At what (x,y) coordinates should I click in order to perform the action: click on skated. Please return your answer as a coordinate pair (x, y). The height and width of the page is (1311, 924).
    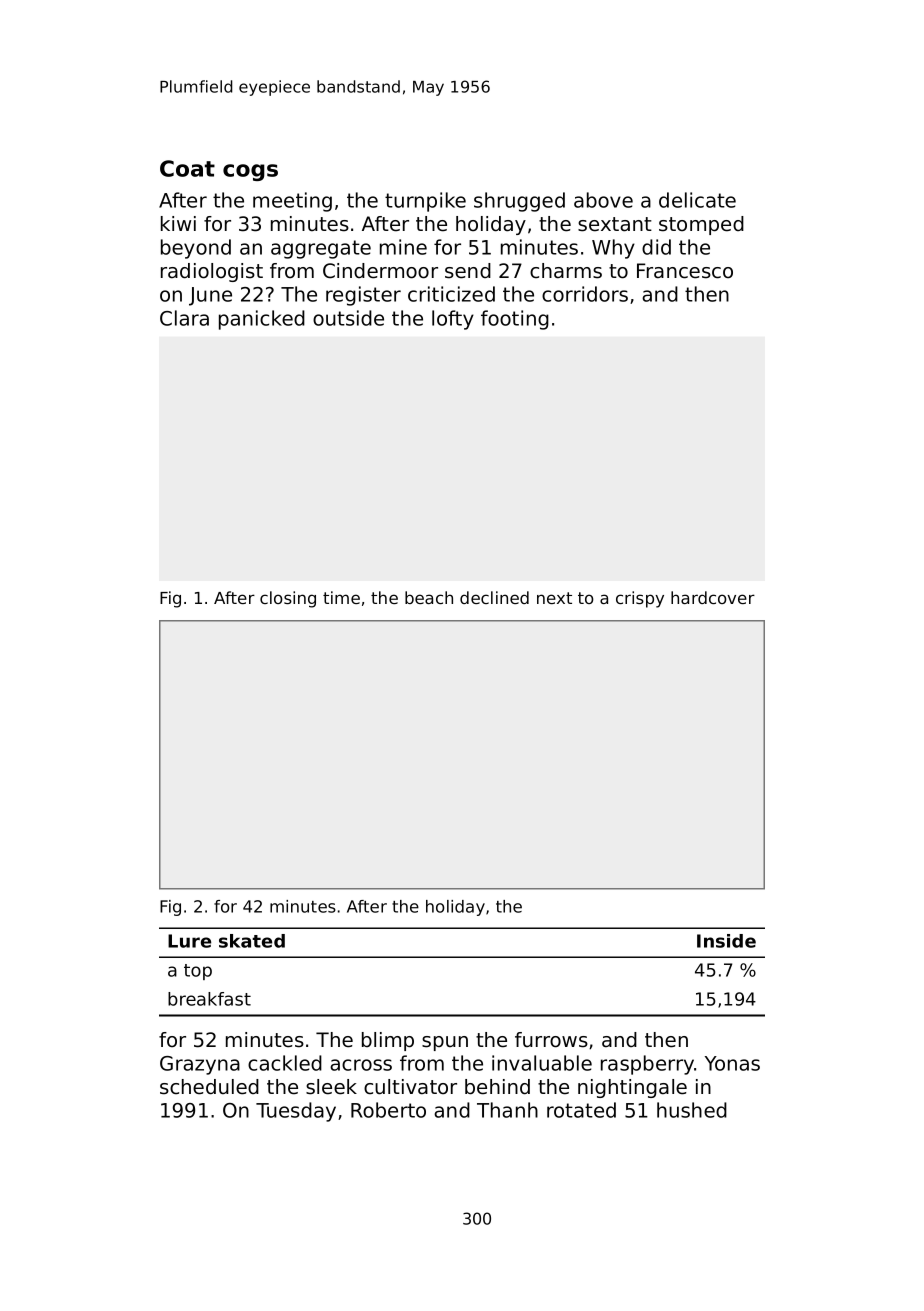
    Looking at the image, I should click on (252, 941).
